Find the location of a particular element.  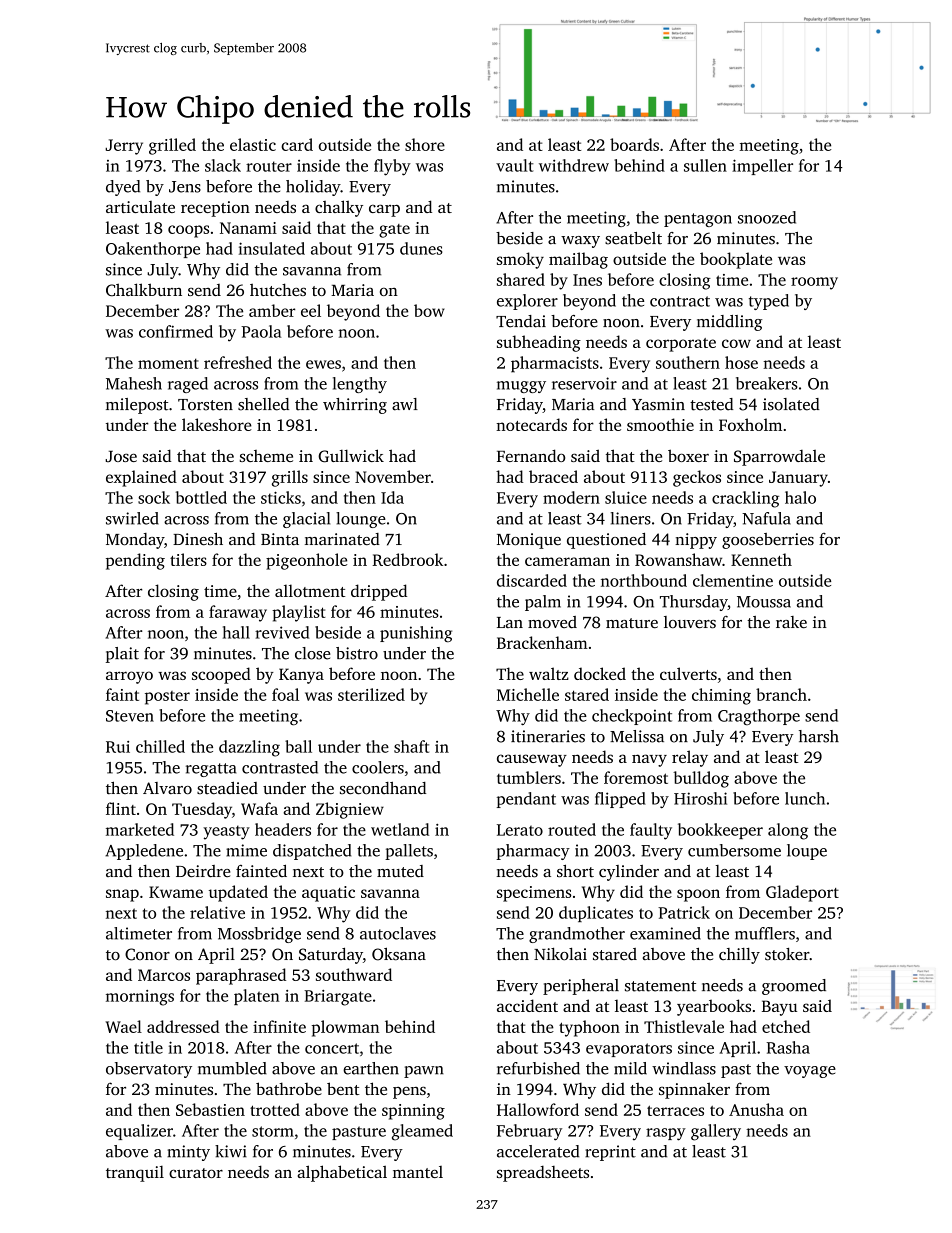

Alvaro is located at coordinates (167, 788).
